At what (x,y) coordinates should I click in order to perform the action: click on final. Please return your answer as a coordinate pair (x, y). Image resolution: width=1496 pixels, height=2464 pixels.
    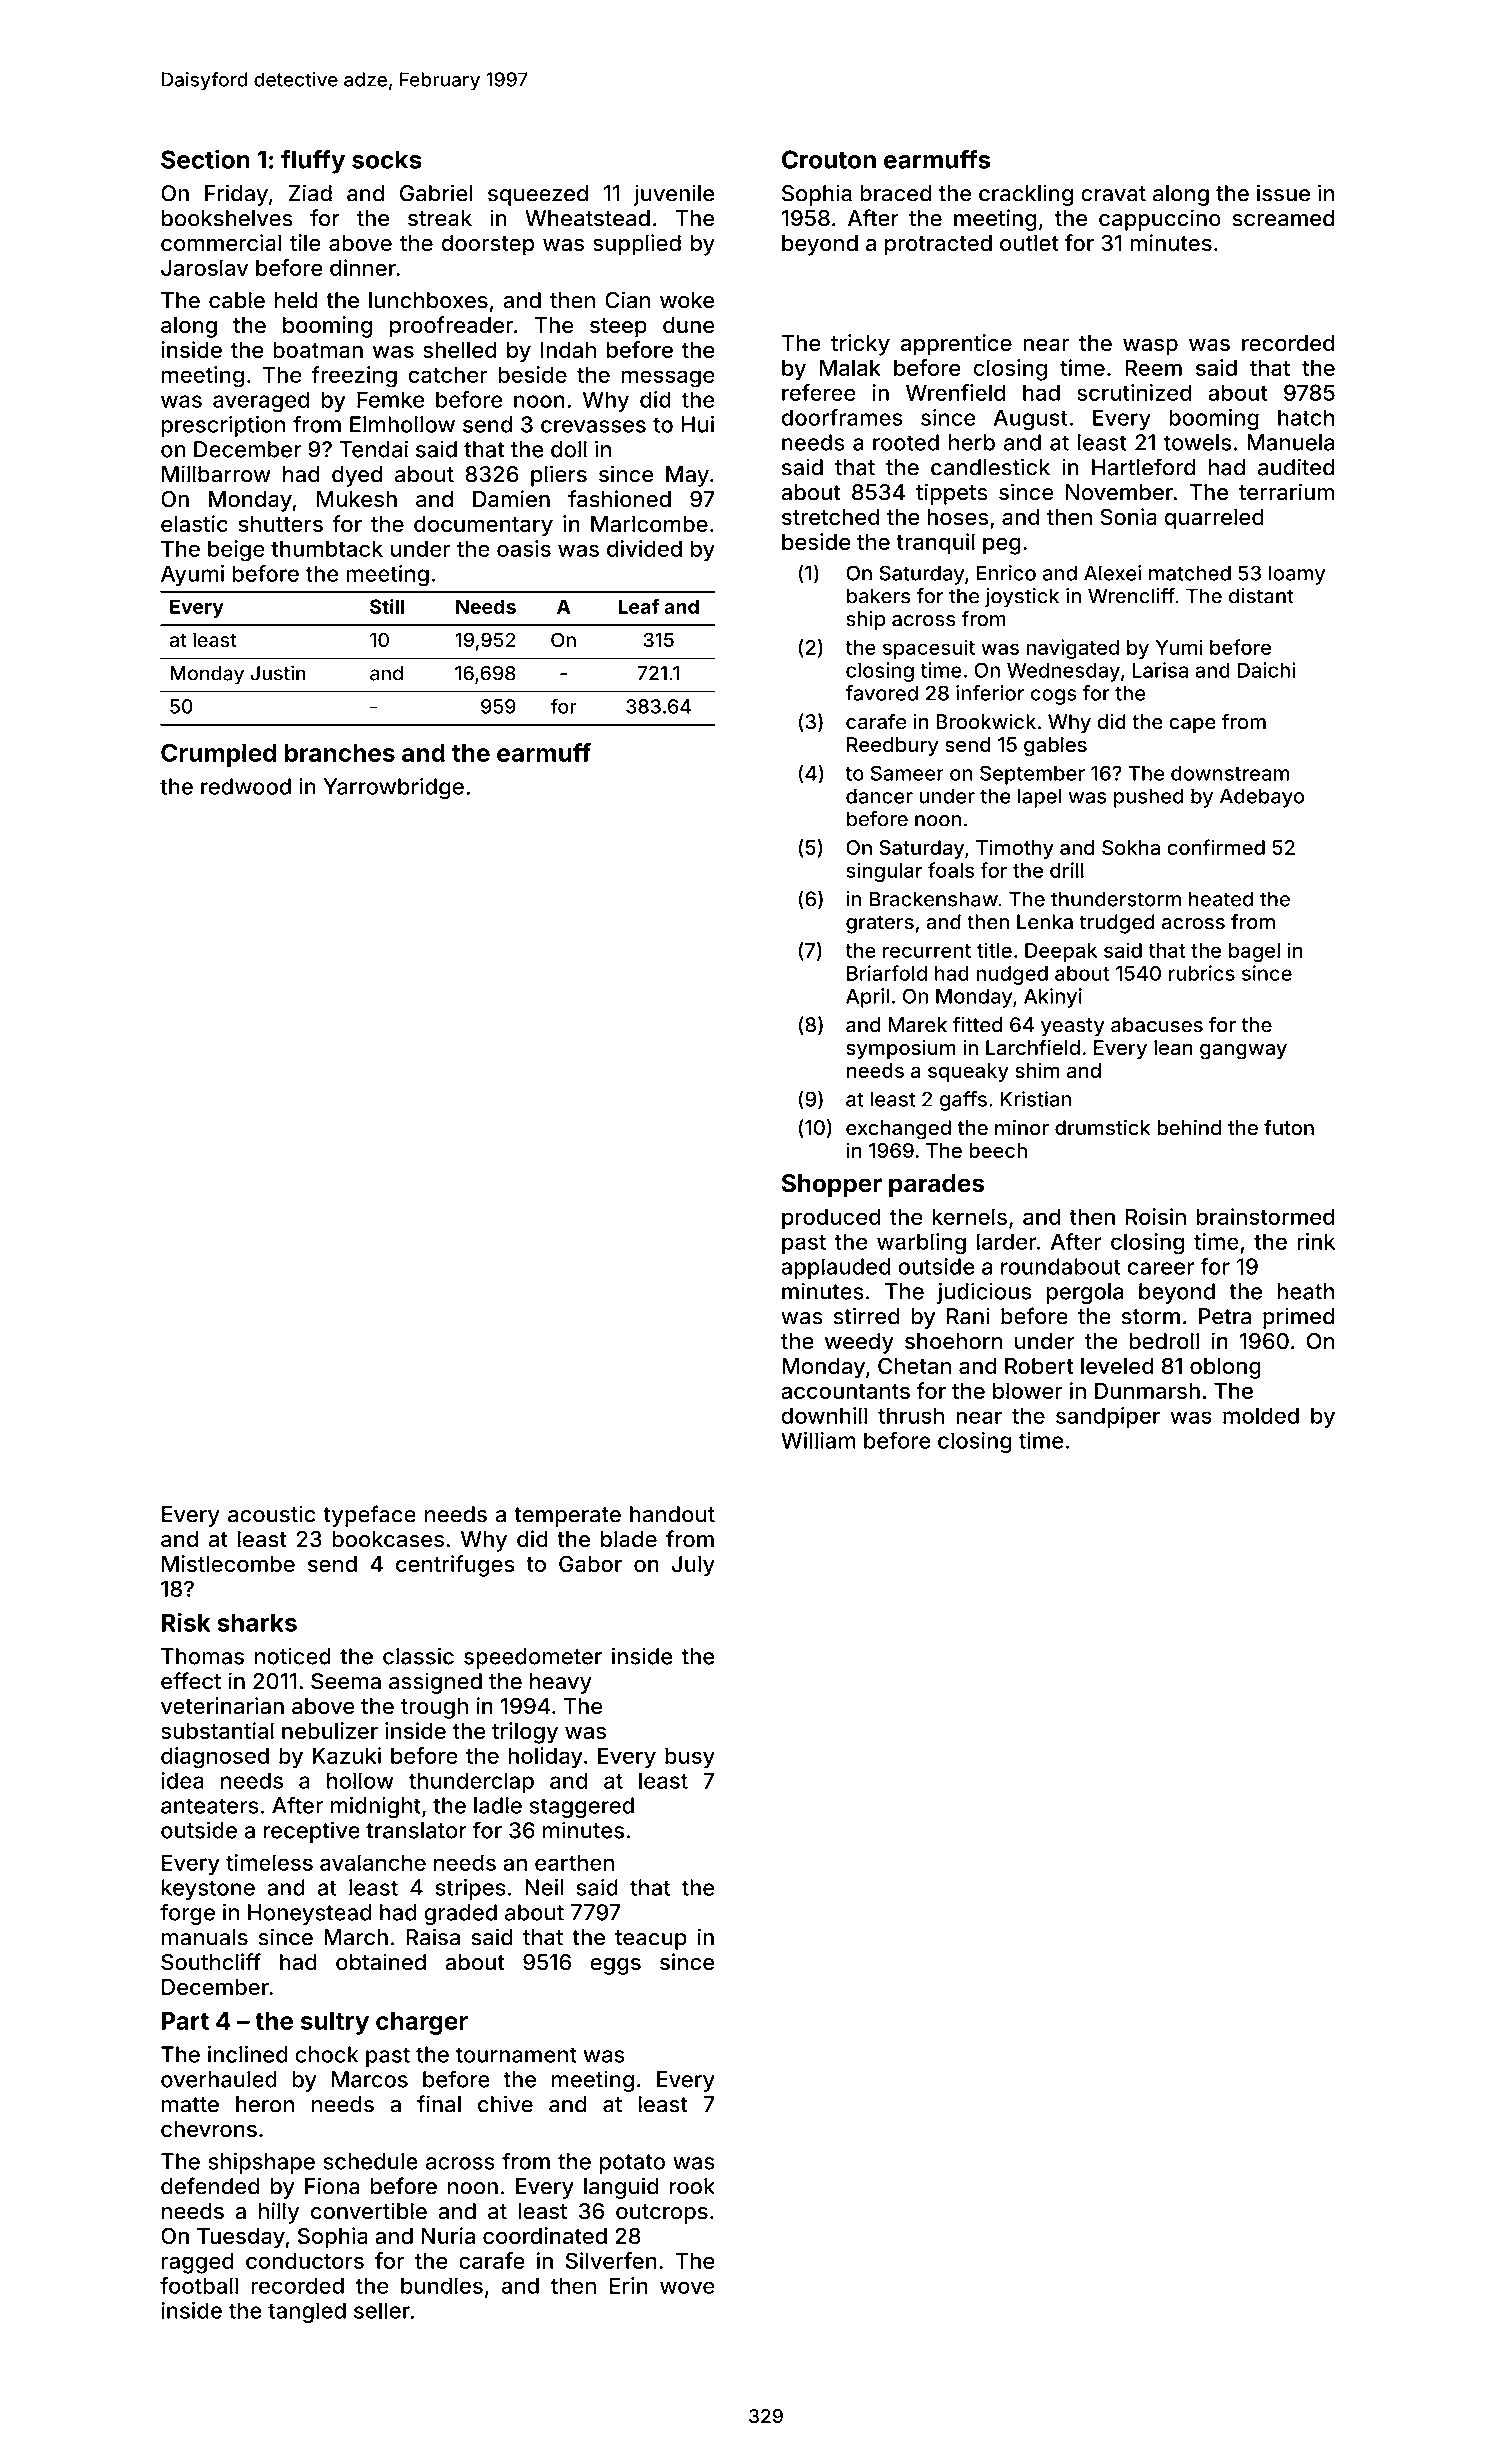
    Looking at the image, I should click on (439, 2104).
